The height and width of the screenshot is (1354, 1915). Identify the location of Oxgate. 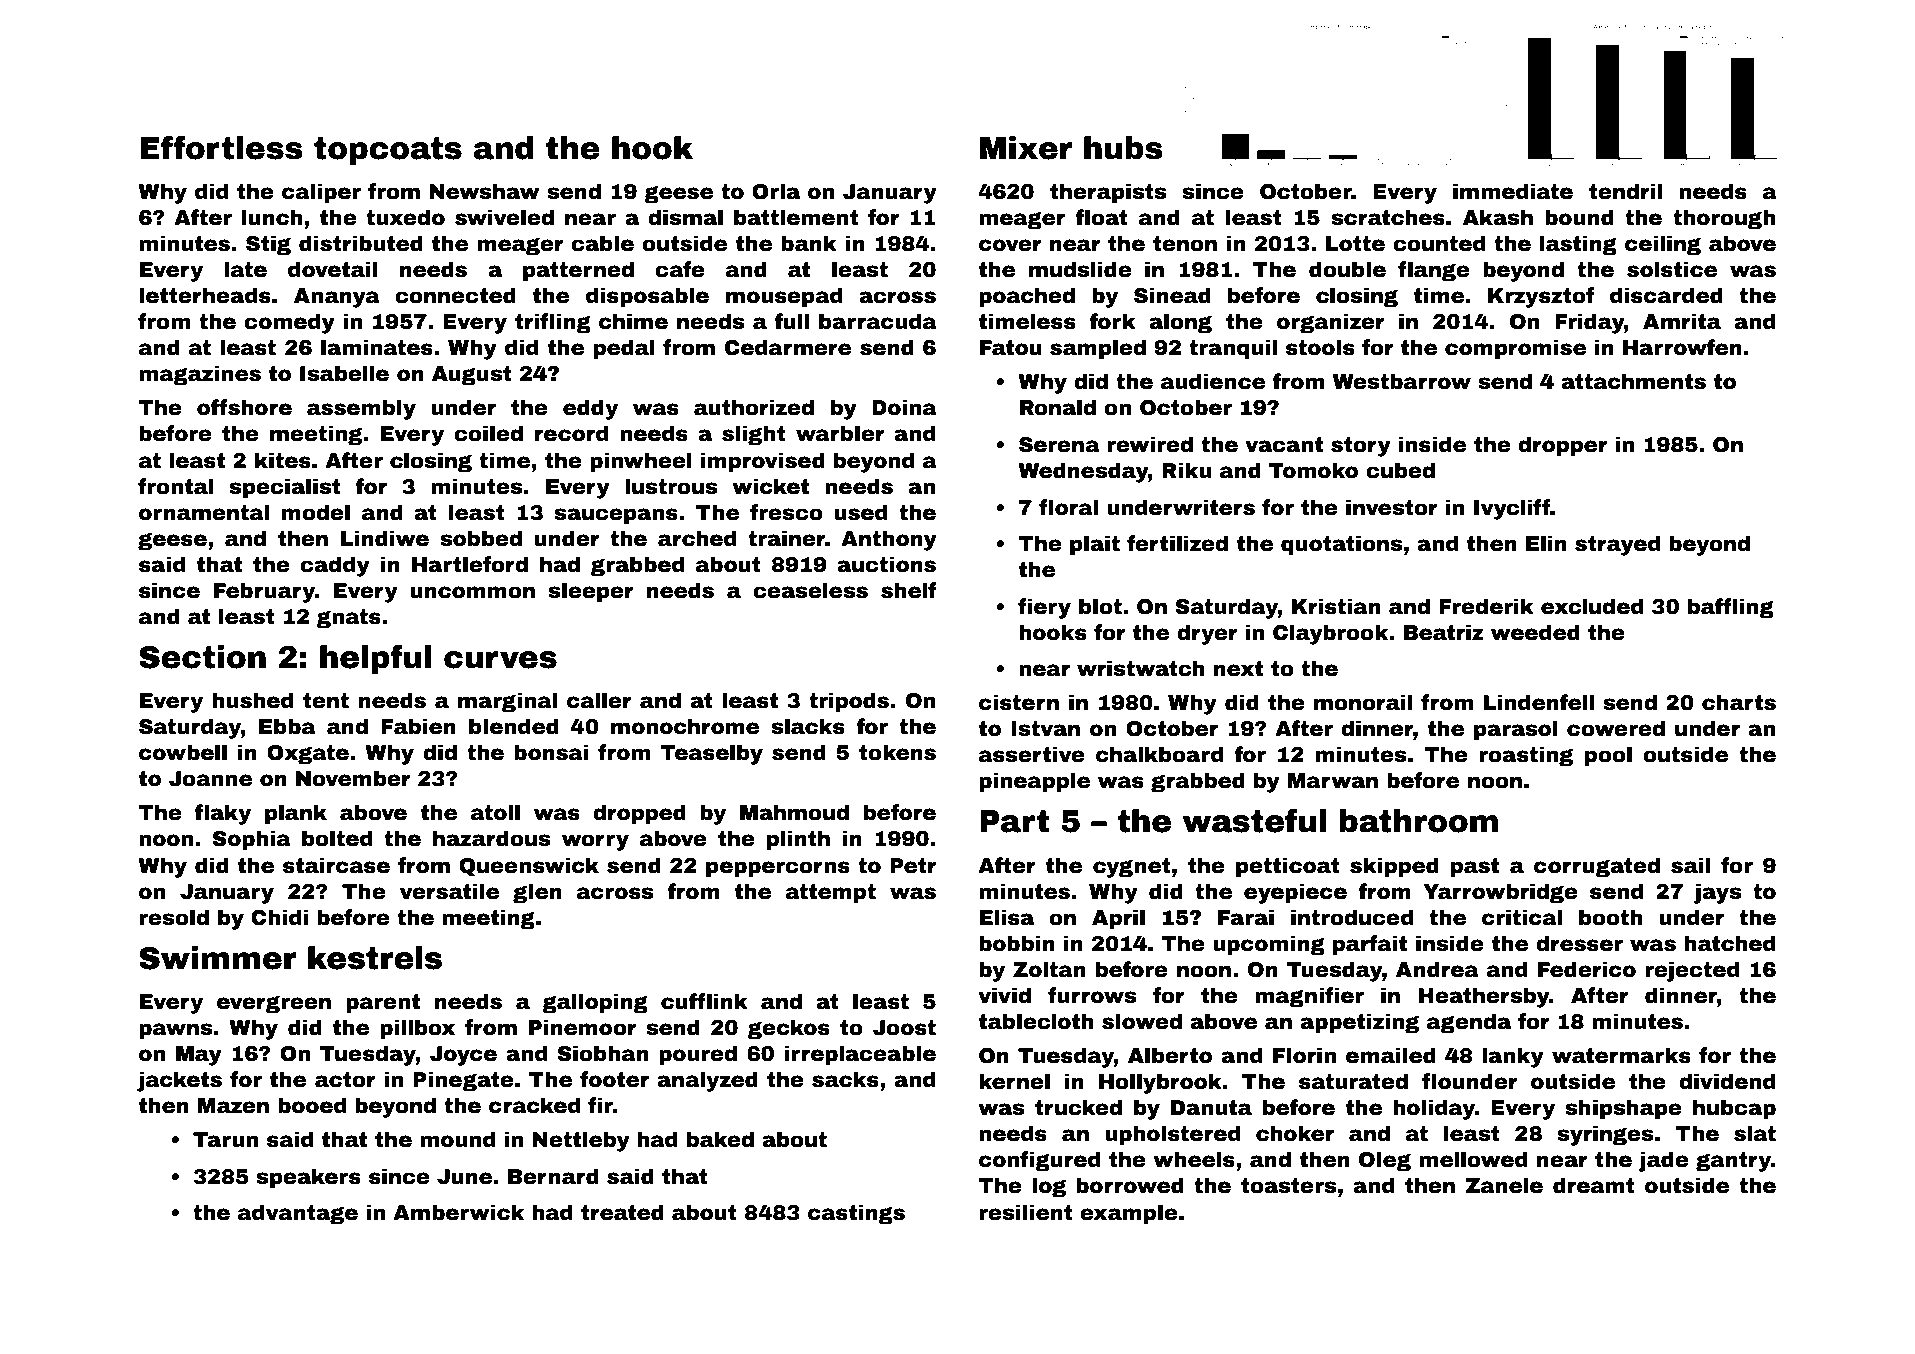
(308, 755).
